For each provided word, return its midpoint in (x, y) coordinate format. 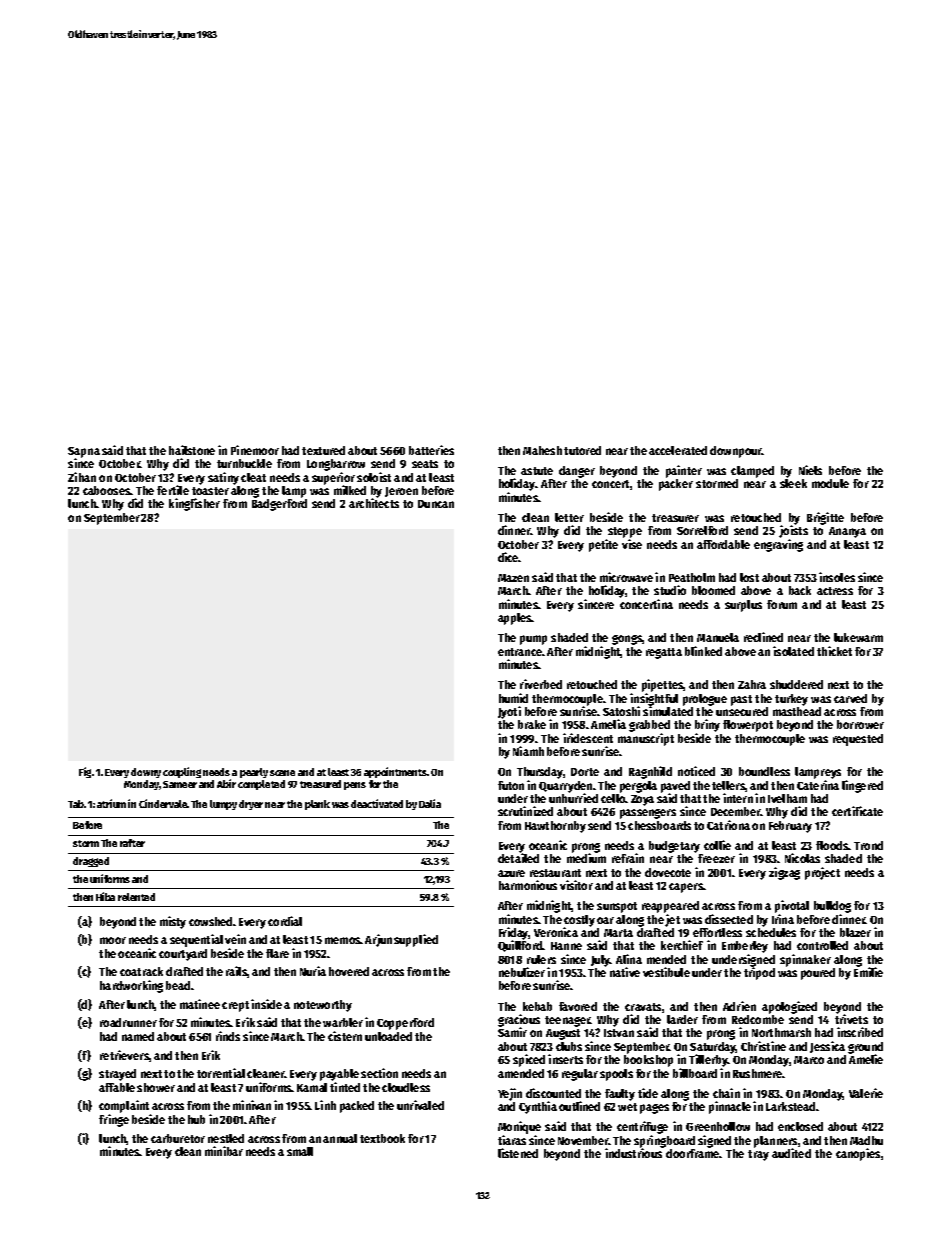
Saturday (713, 1048)
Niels (810, 470)
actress (835, 591)
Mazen (513, 578)
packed (357, 1107)
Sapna (84, 452)
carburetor (178, 1138)
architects (374, 503)
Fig (85, 772)
